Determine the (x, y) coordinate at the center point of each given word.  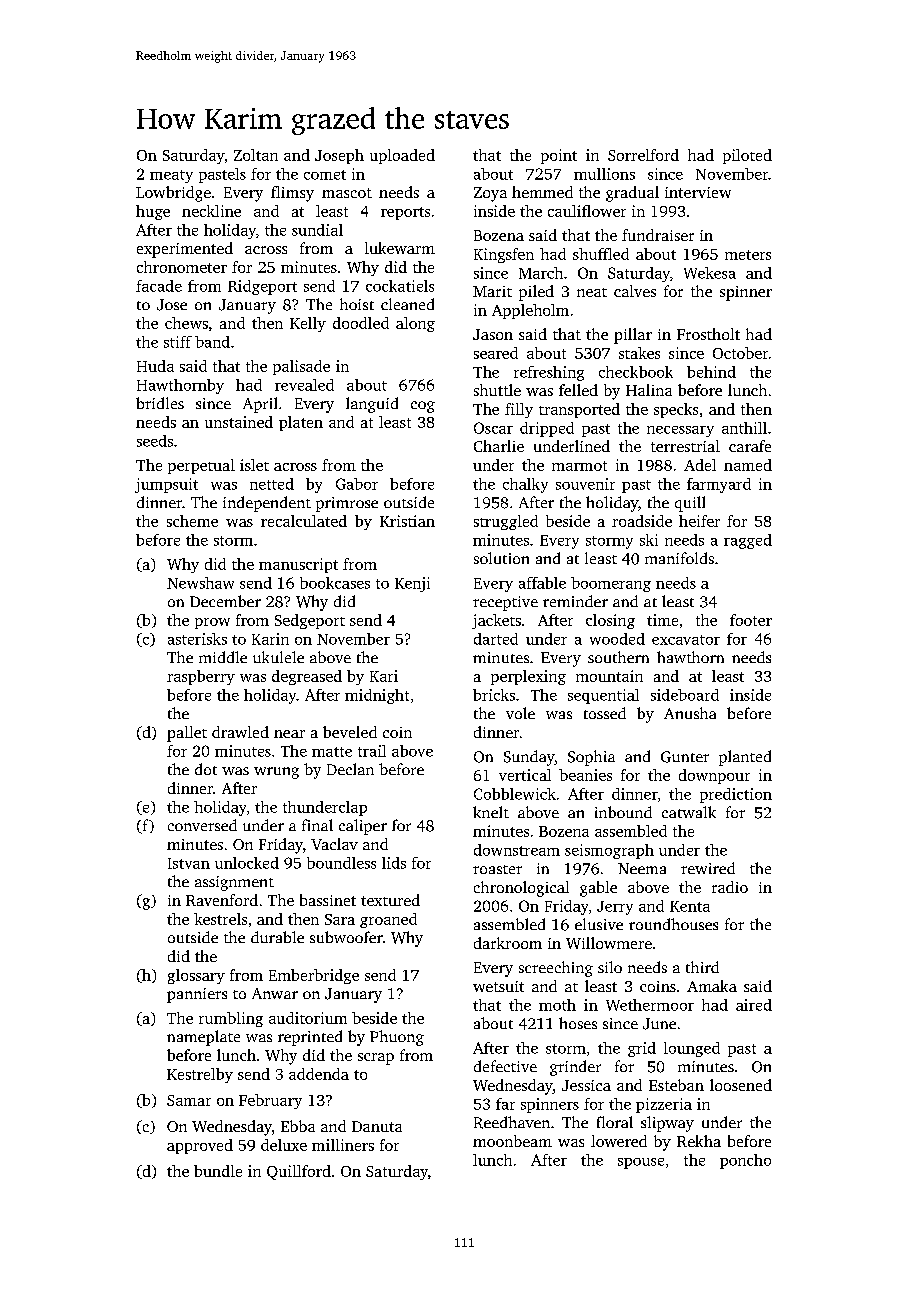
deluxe (284, 1145)
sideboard (685, 695)
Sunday (529, 758)
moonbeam (512, 1141)
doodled (361, 323)
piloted (747, 156)
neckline (211, 211)
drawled (240, 732)
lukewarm (400, 248)
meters (748, 255)
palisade (301, 367)
